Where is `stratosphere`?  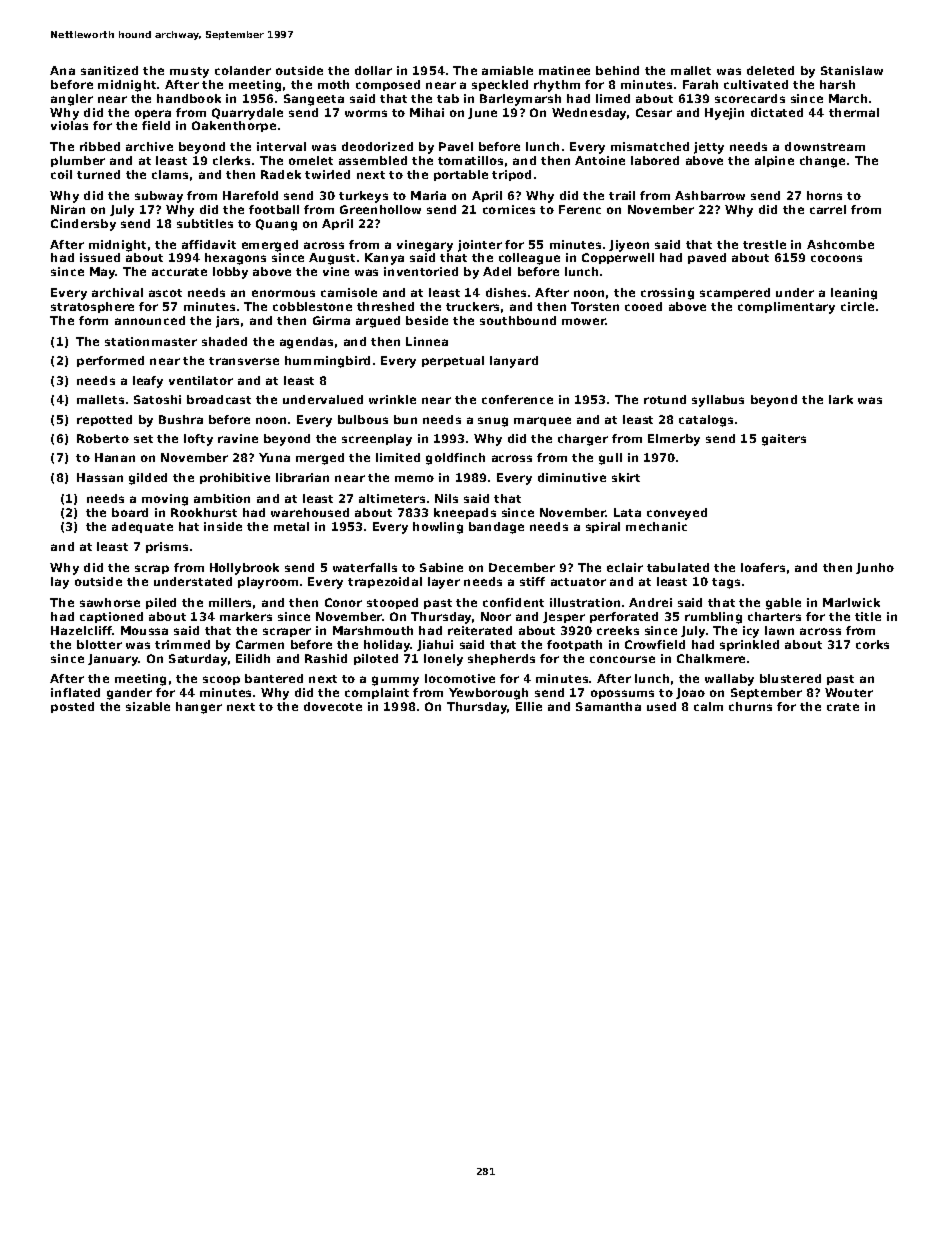
stratosphere is located at coordinates (92, 307).
